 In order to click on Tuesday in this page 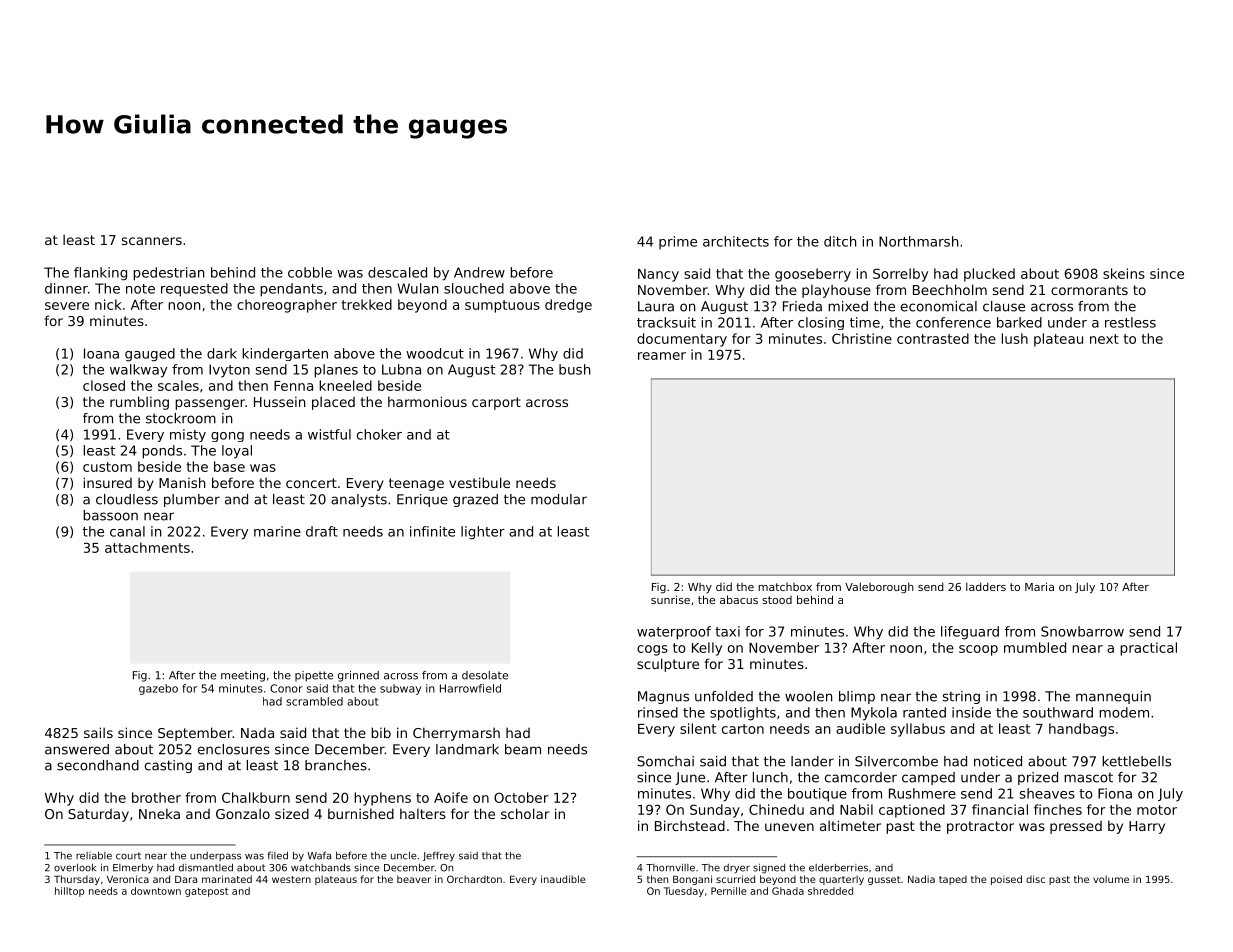, I will do `click(684, 892)`.
